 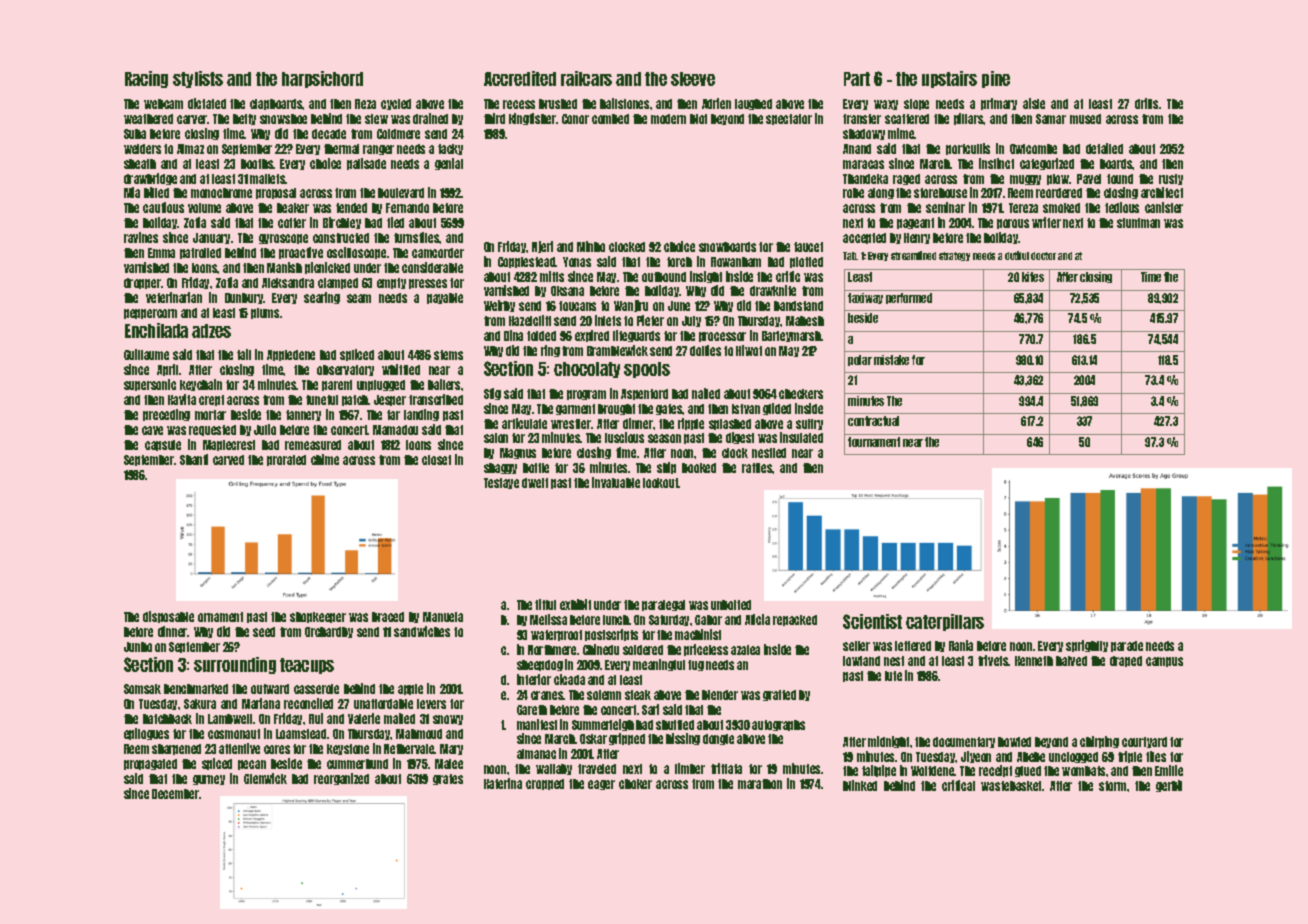 What do you see at coordinates (1144, 742) in the page?
I see `courtyard` at bounding box center [1144, 742].
